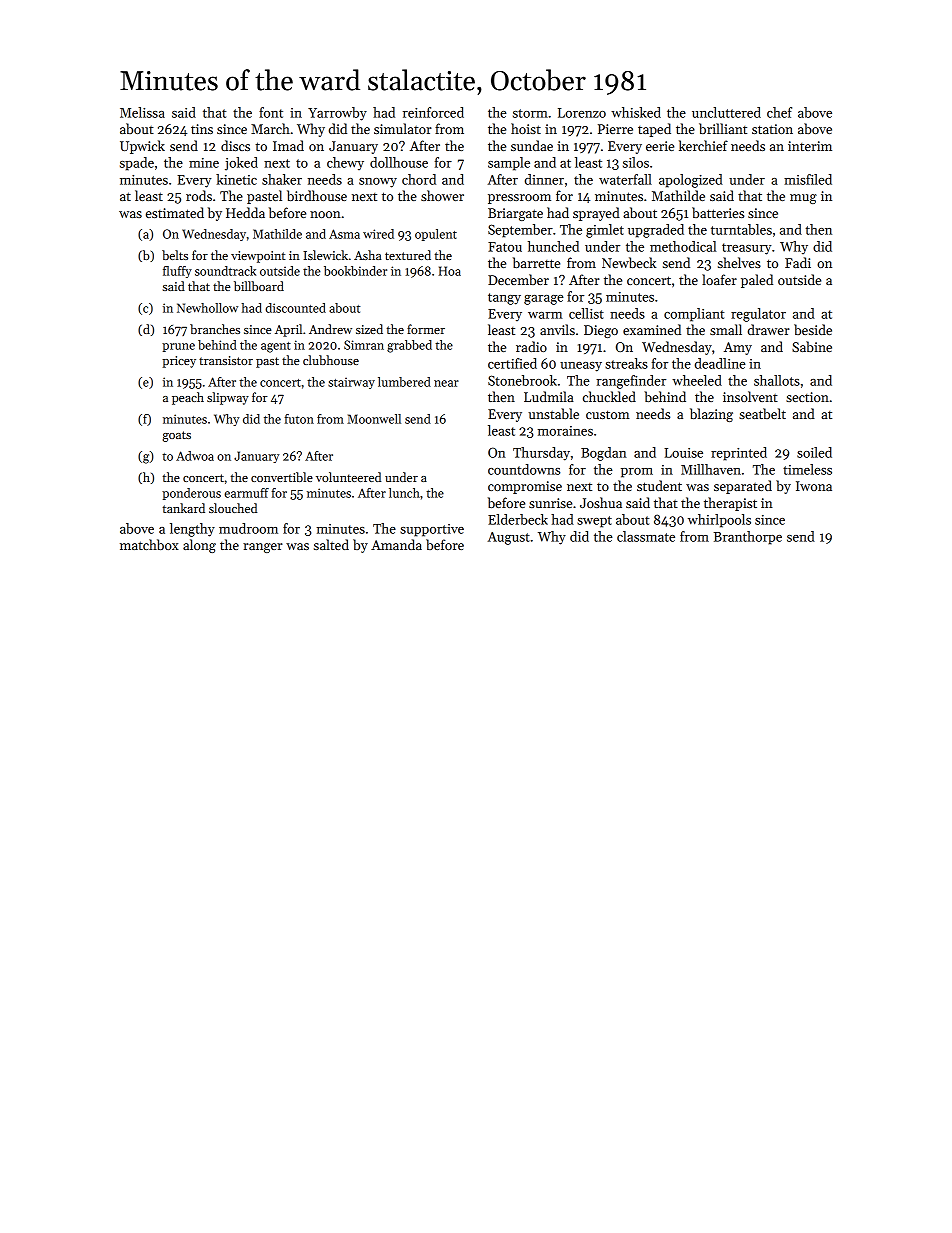 The height and width of the document is (1233, 952). Describe the element at coordinates (177, 272) in the document. I see `fluffy` at that location.
